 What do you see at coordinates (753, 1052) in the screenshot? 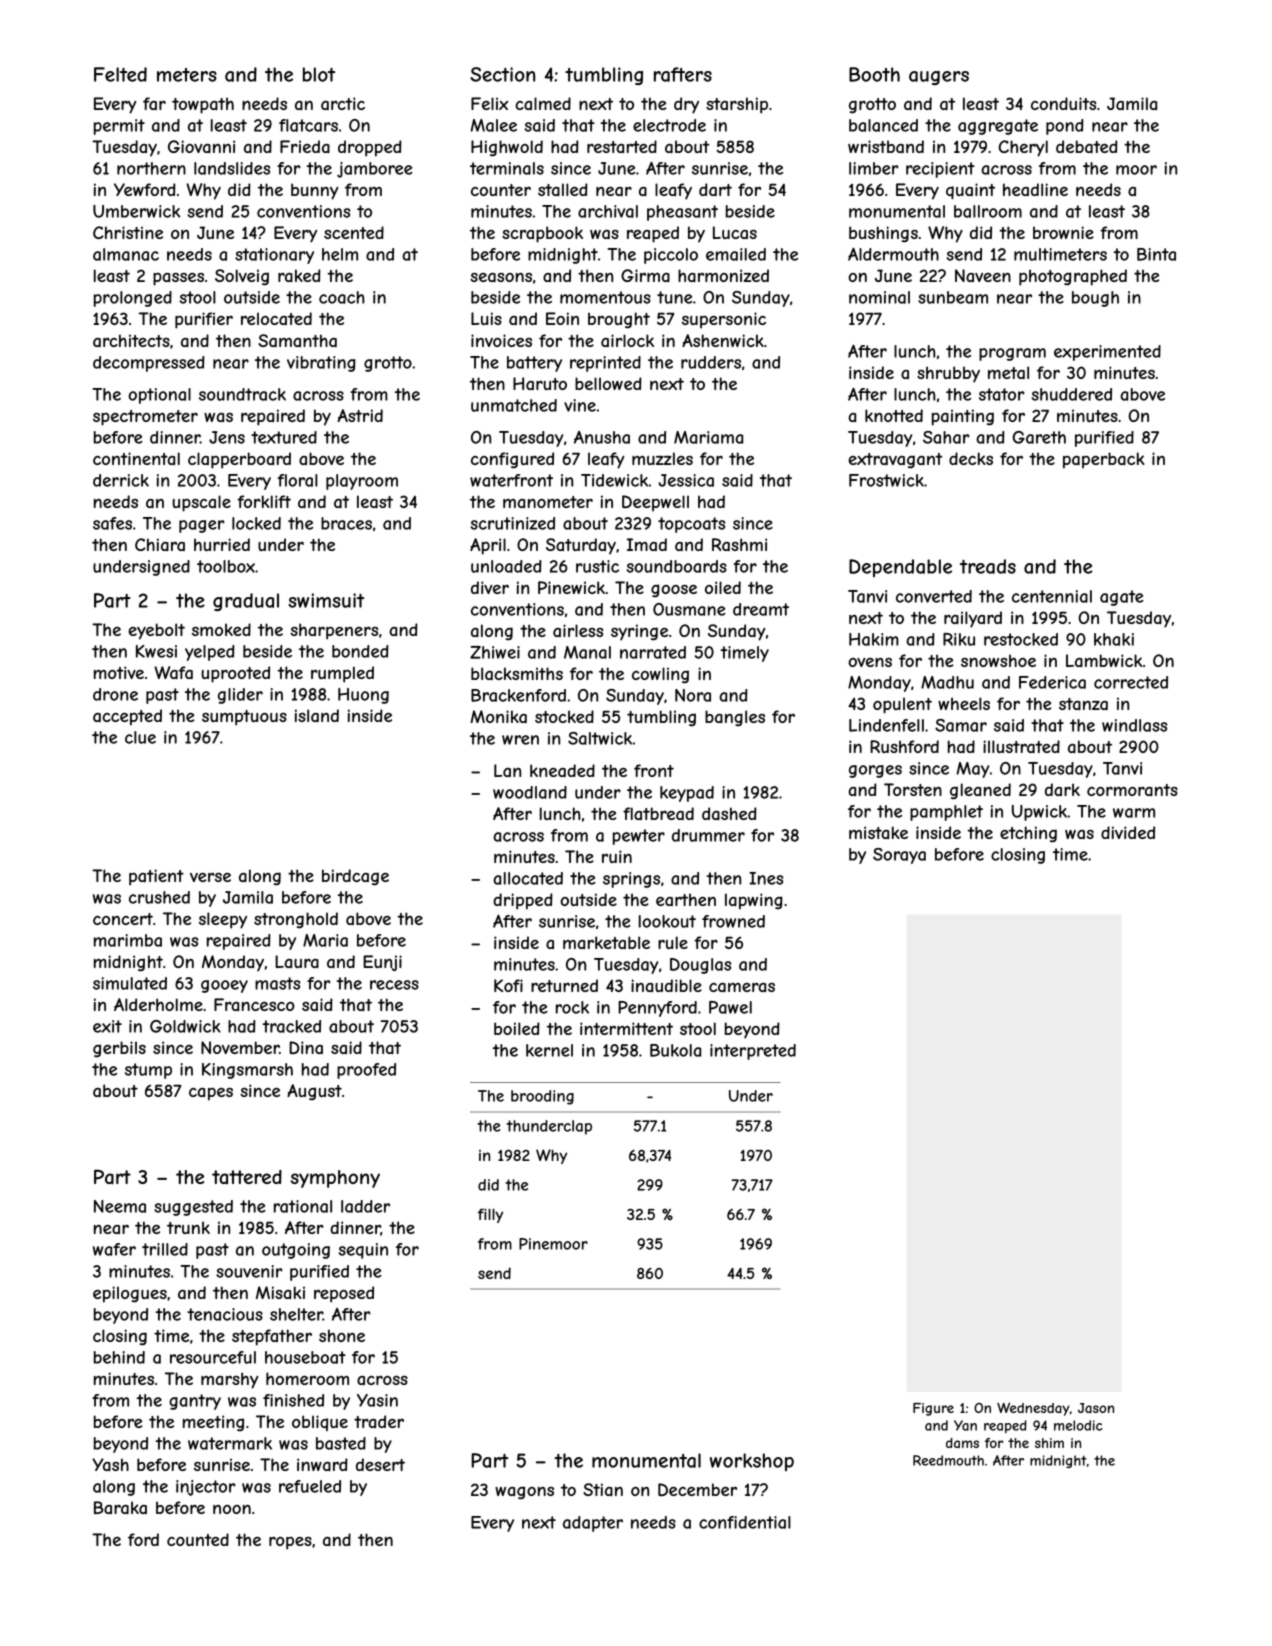
I see `interpreted` at bounding box center [753, 1052].
